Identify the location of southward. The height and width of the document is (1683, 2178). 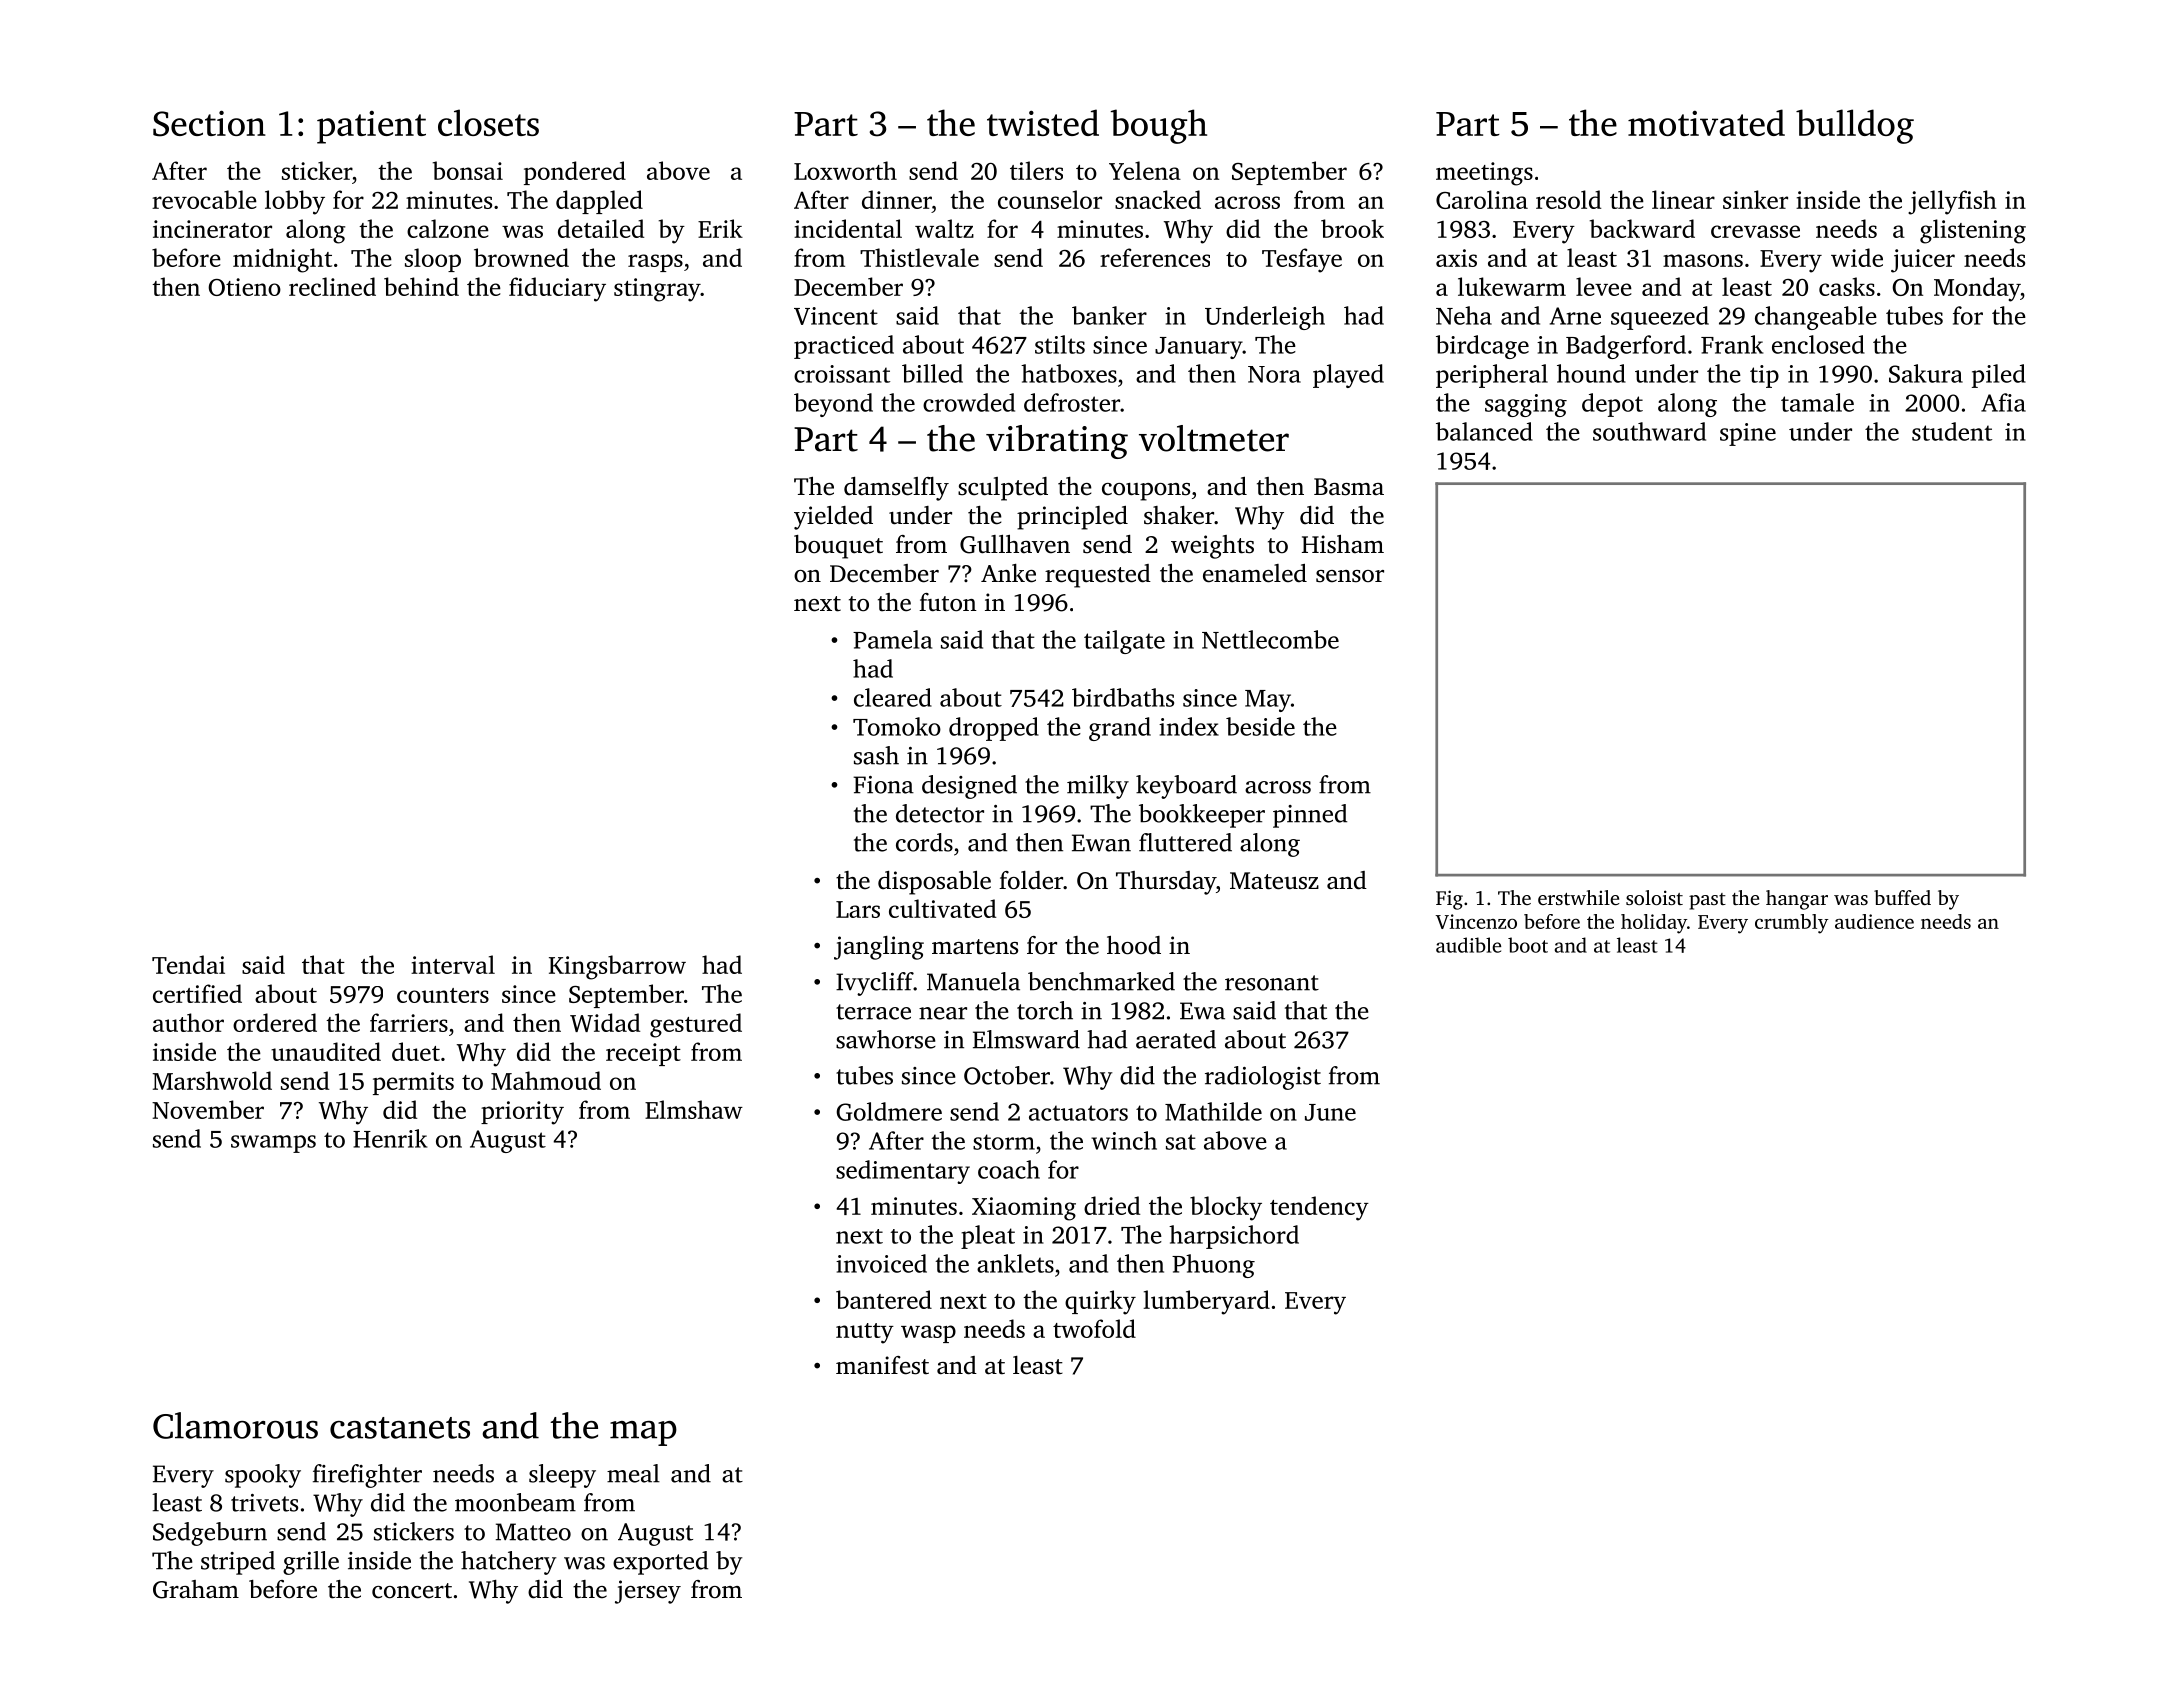
(1649, 431).
